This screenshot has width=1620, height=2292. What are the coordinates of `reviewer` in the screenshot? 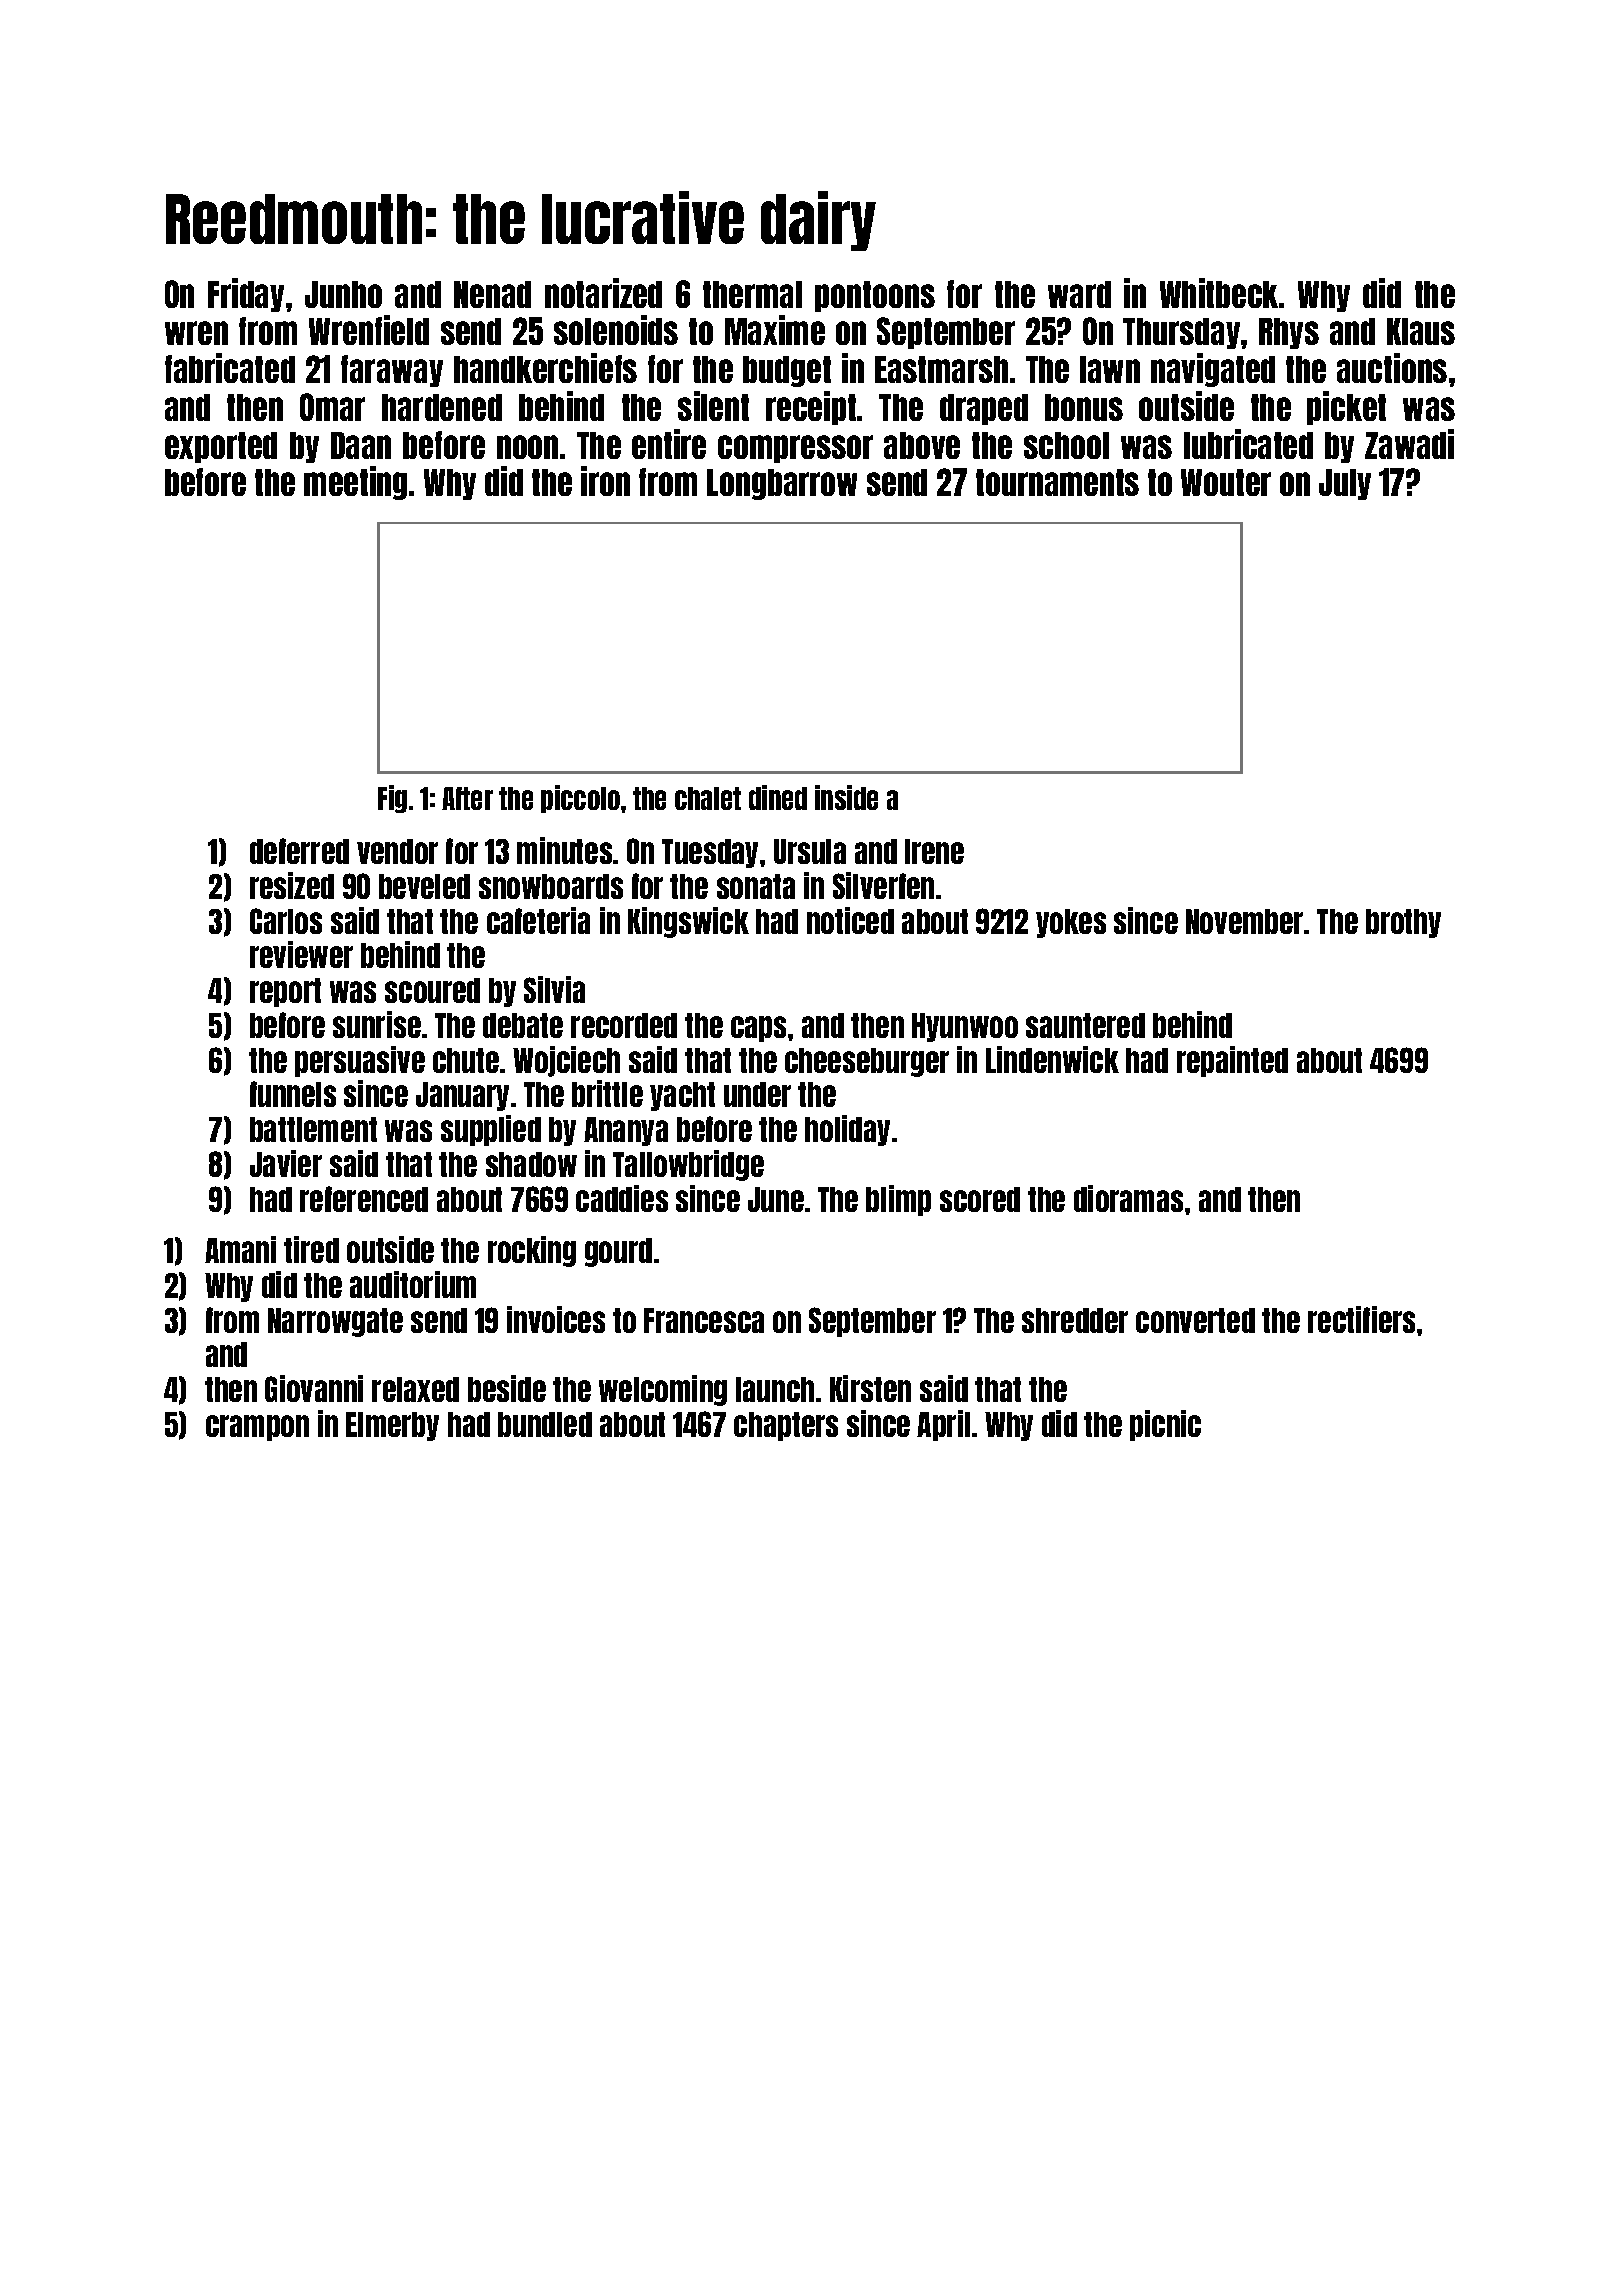 It's located at (301, 954).
